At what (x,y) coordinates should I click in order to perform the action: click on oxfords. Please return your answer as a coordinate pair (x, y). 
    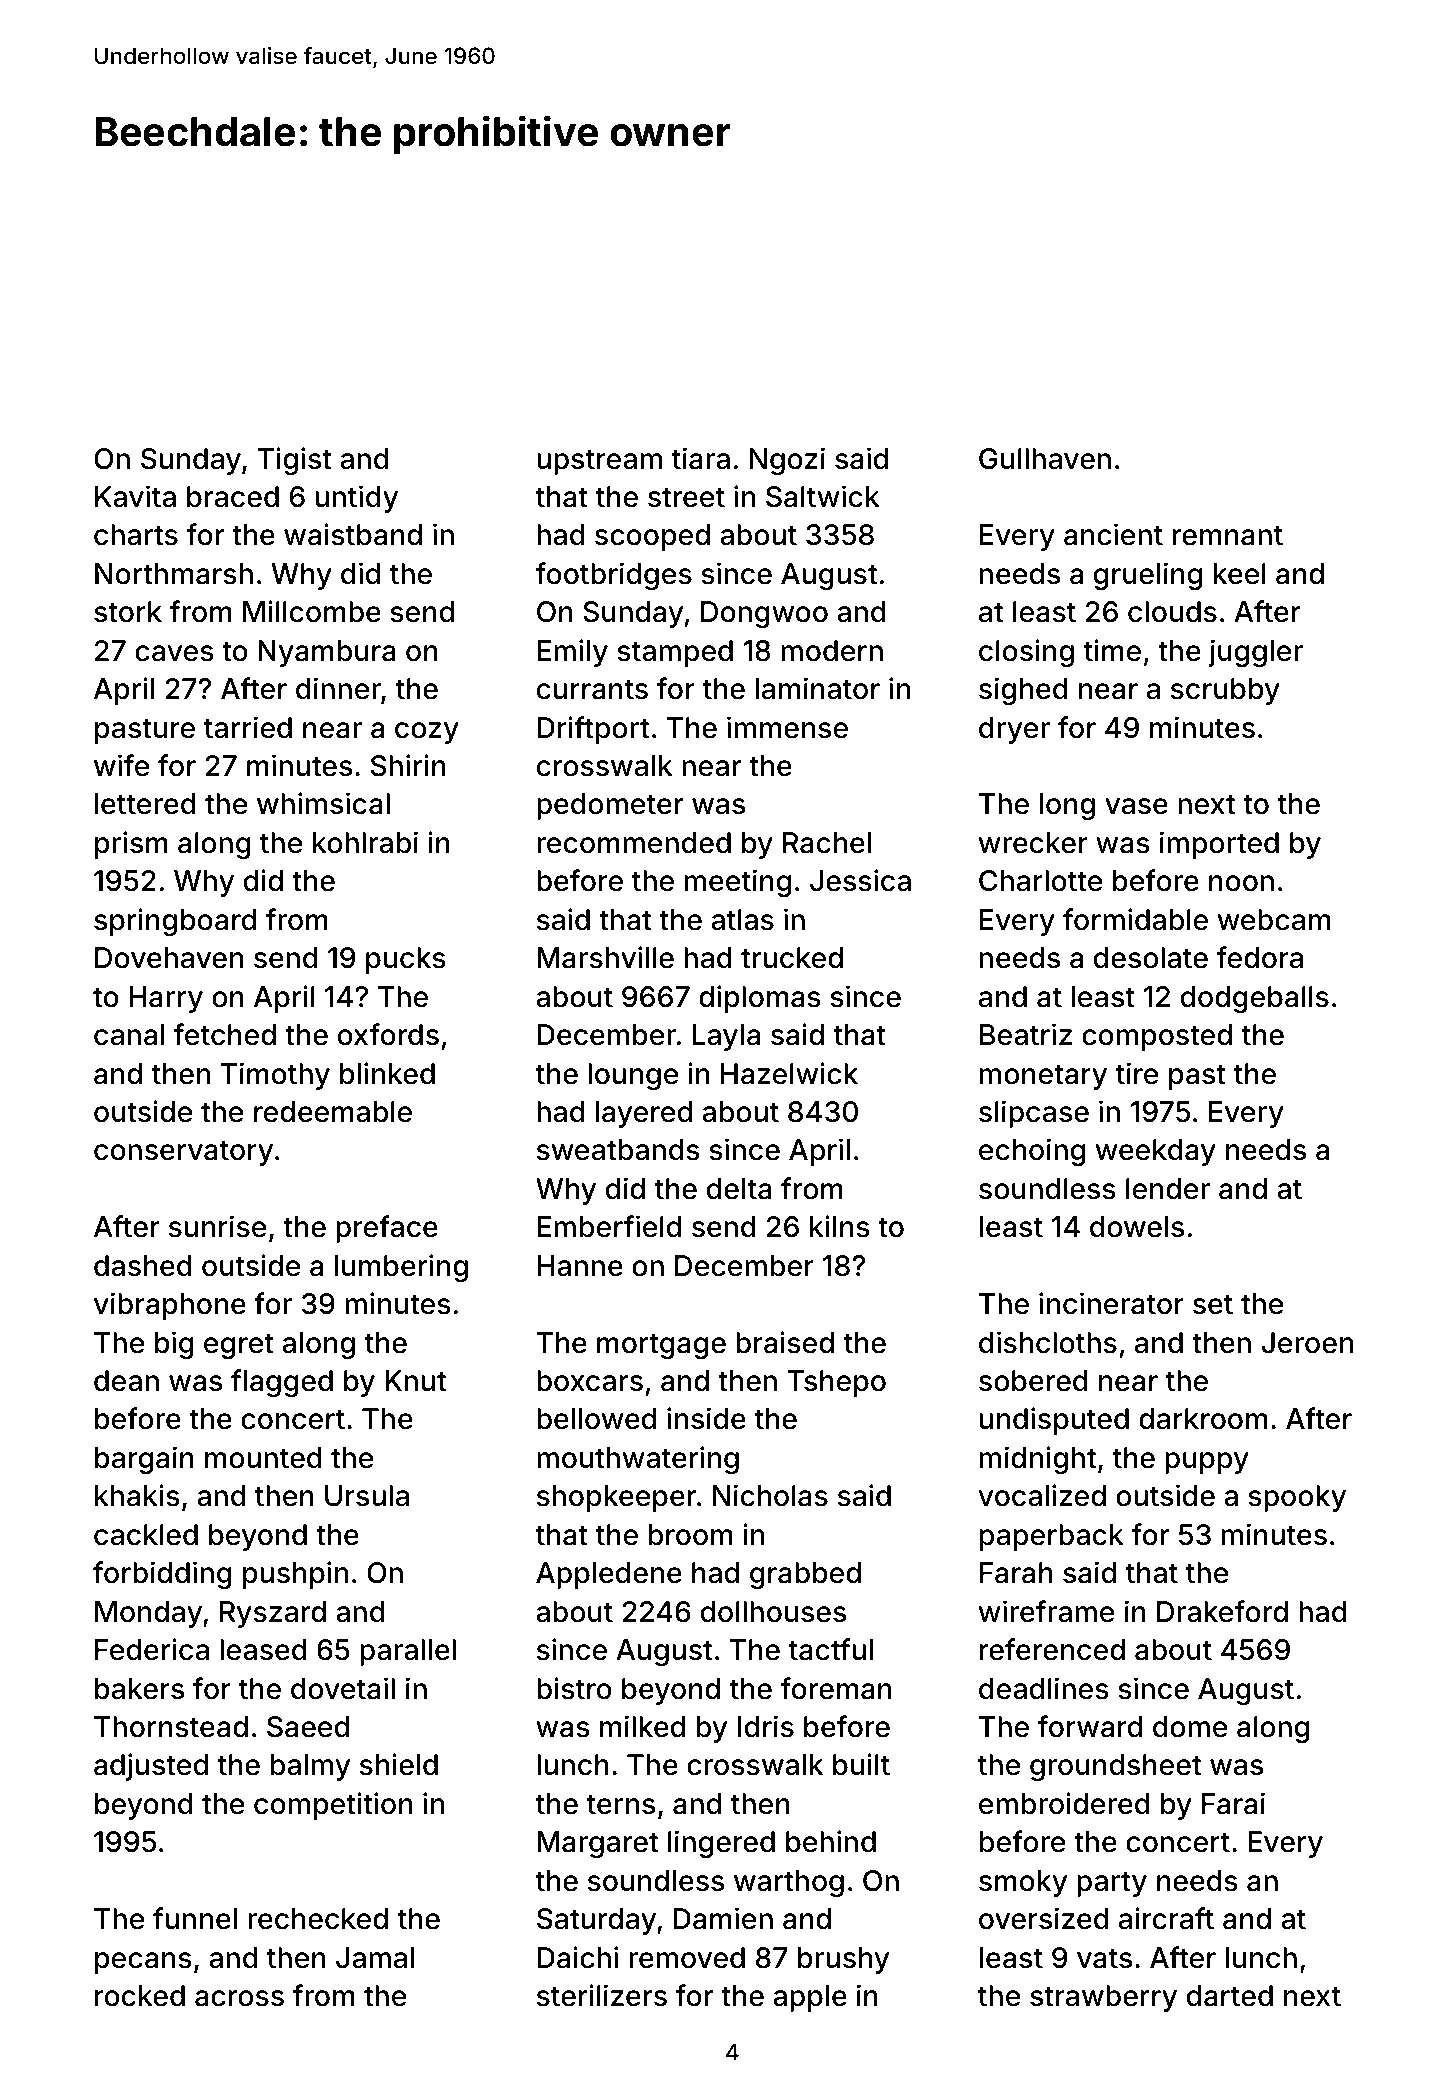
    Looking at the image, I should click on (388, 1034).
